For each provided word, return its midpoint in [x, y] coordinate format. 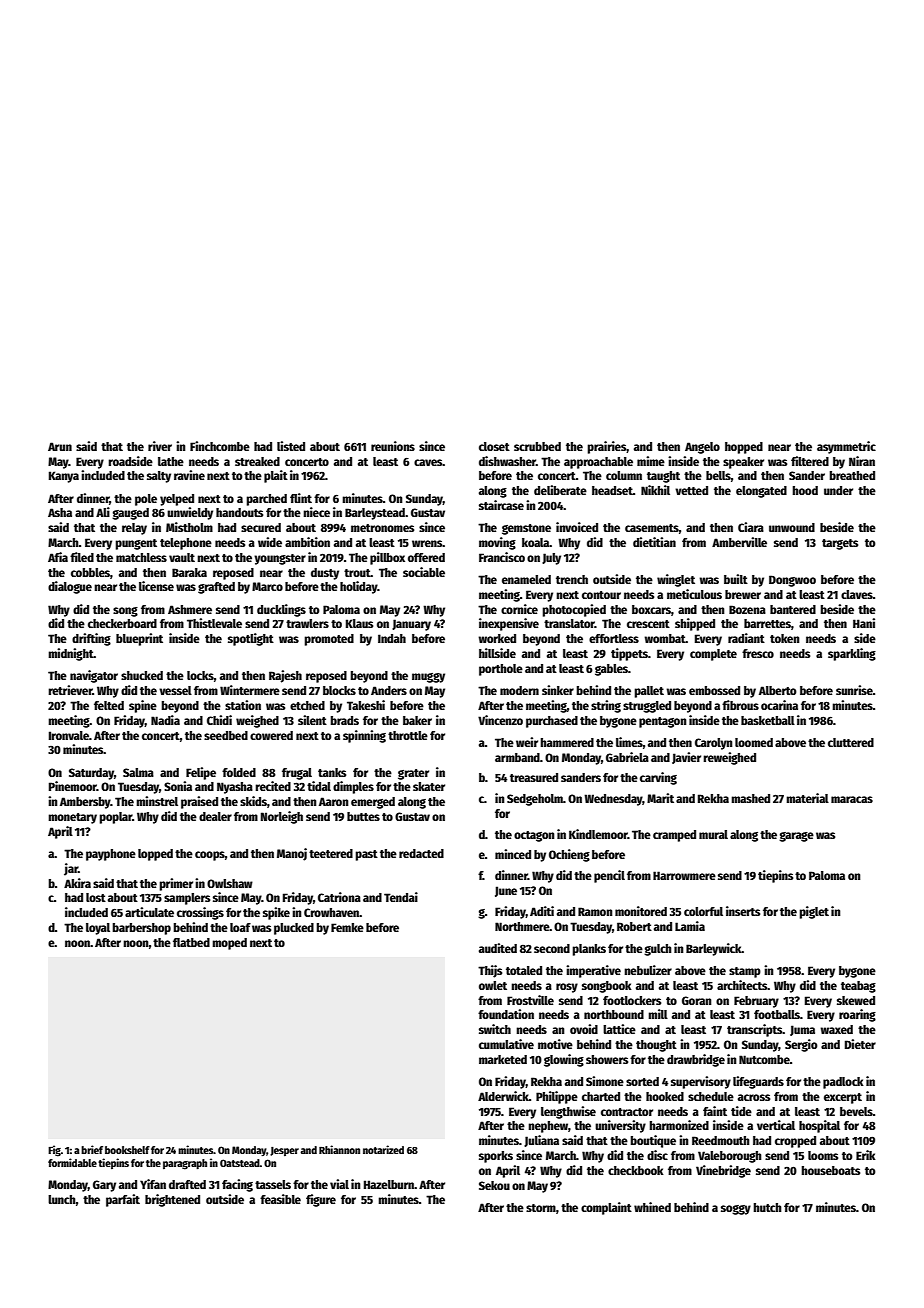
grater [413, 774]
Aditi [542, 911]
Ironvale [69, 735]
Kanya [64, 477]
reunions [393, 446]
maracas [852, 799]
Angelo [702, 448]
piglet [814, 912]
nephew [548, 1127]
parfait [123, 1200]
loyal [98, 929]
